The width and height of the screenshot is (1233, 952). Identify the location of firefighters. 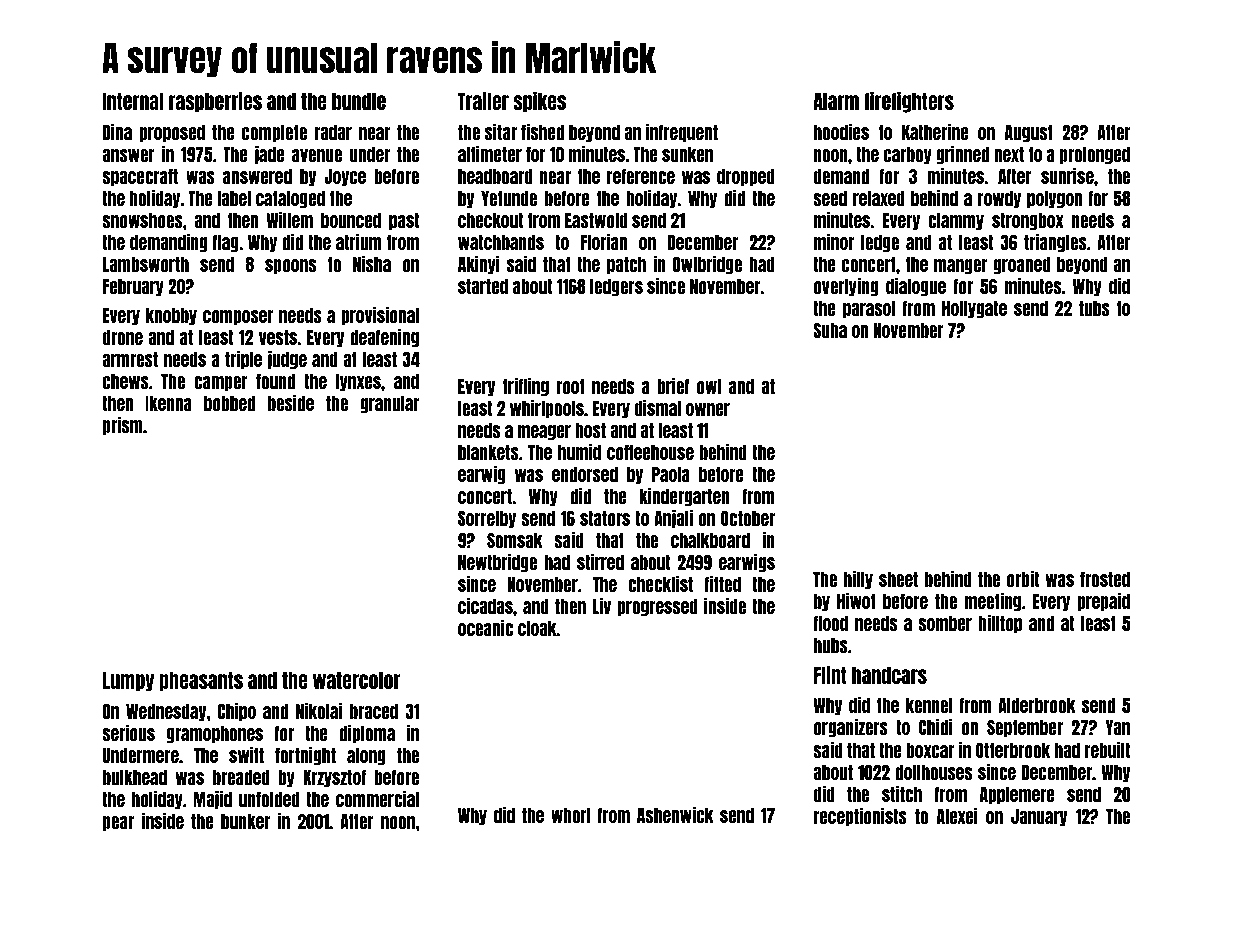
(909, 102).
